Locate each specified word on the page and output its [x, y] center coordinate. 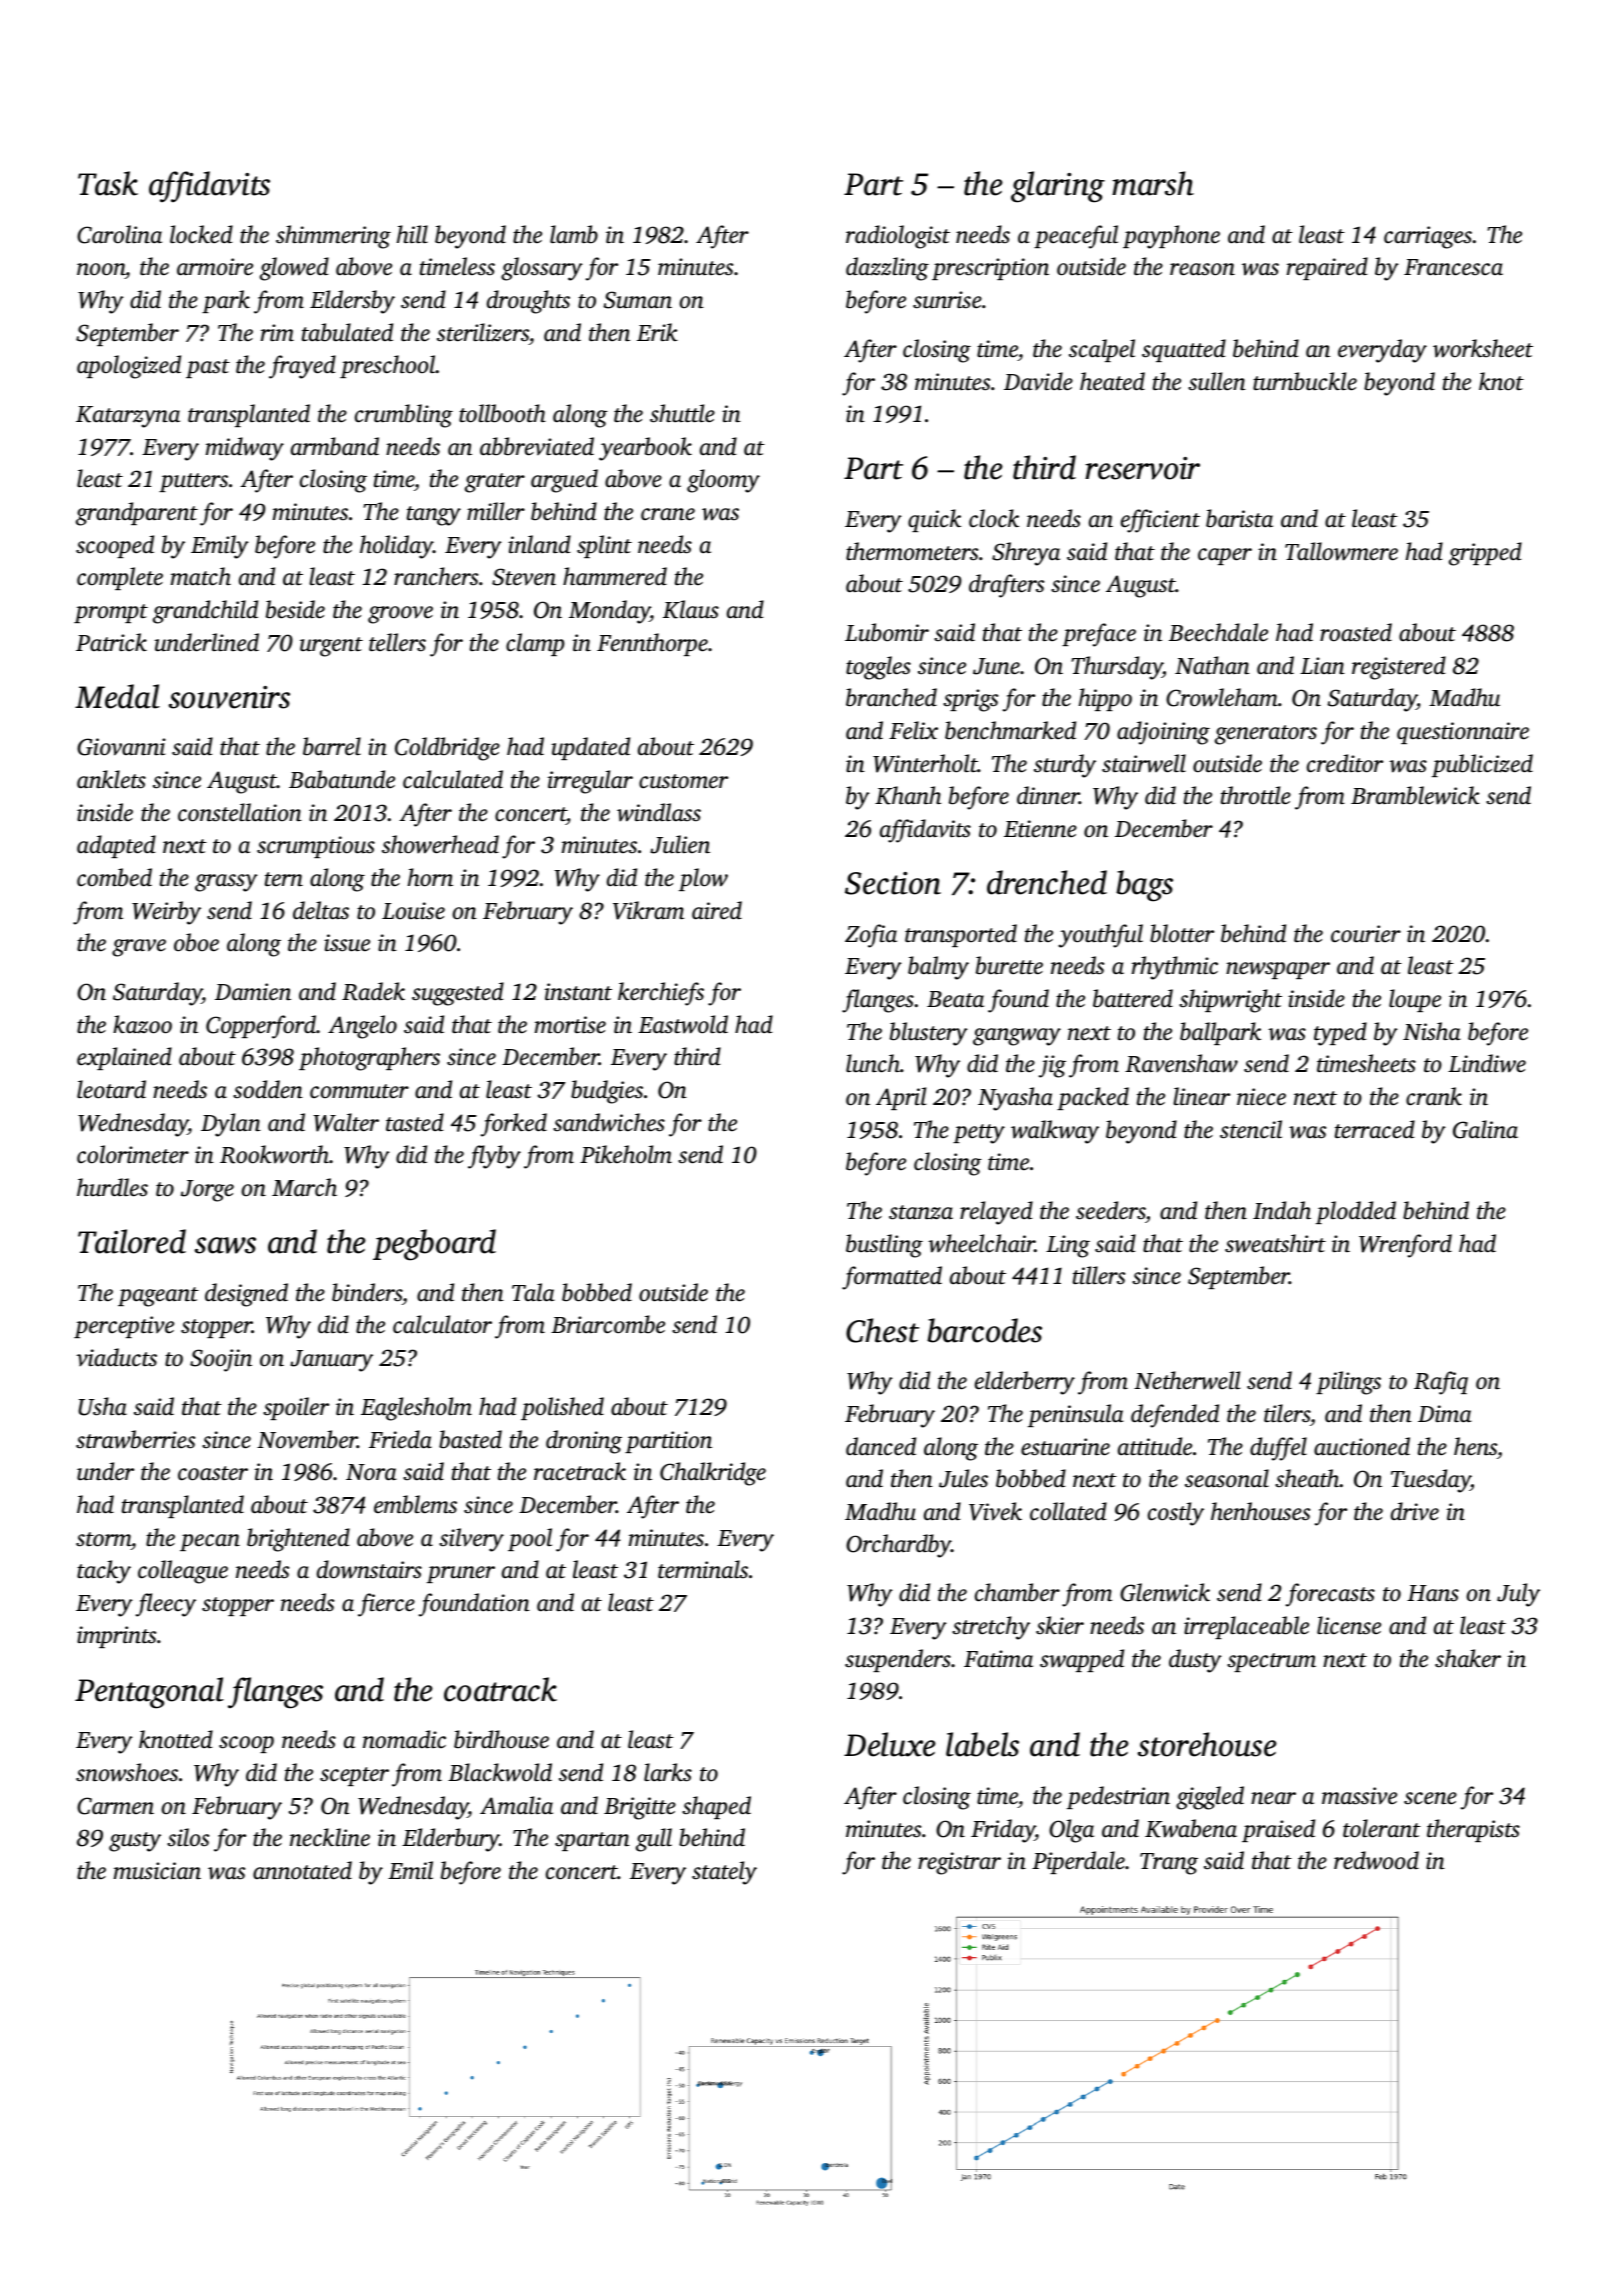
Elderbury [450, 1840]
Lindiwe [1487, 1063]
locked [201, 234]
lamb [574, 234]
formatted [892, 1278]
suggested [458, 994]
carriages [1428, 237]
